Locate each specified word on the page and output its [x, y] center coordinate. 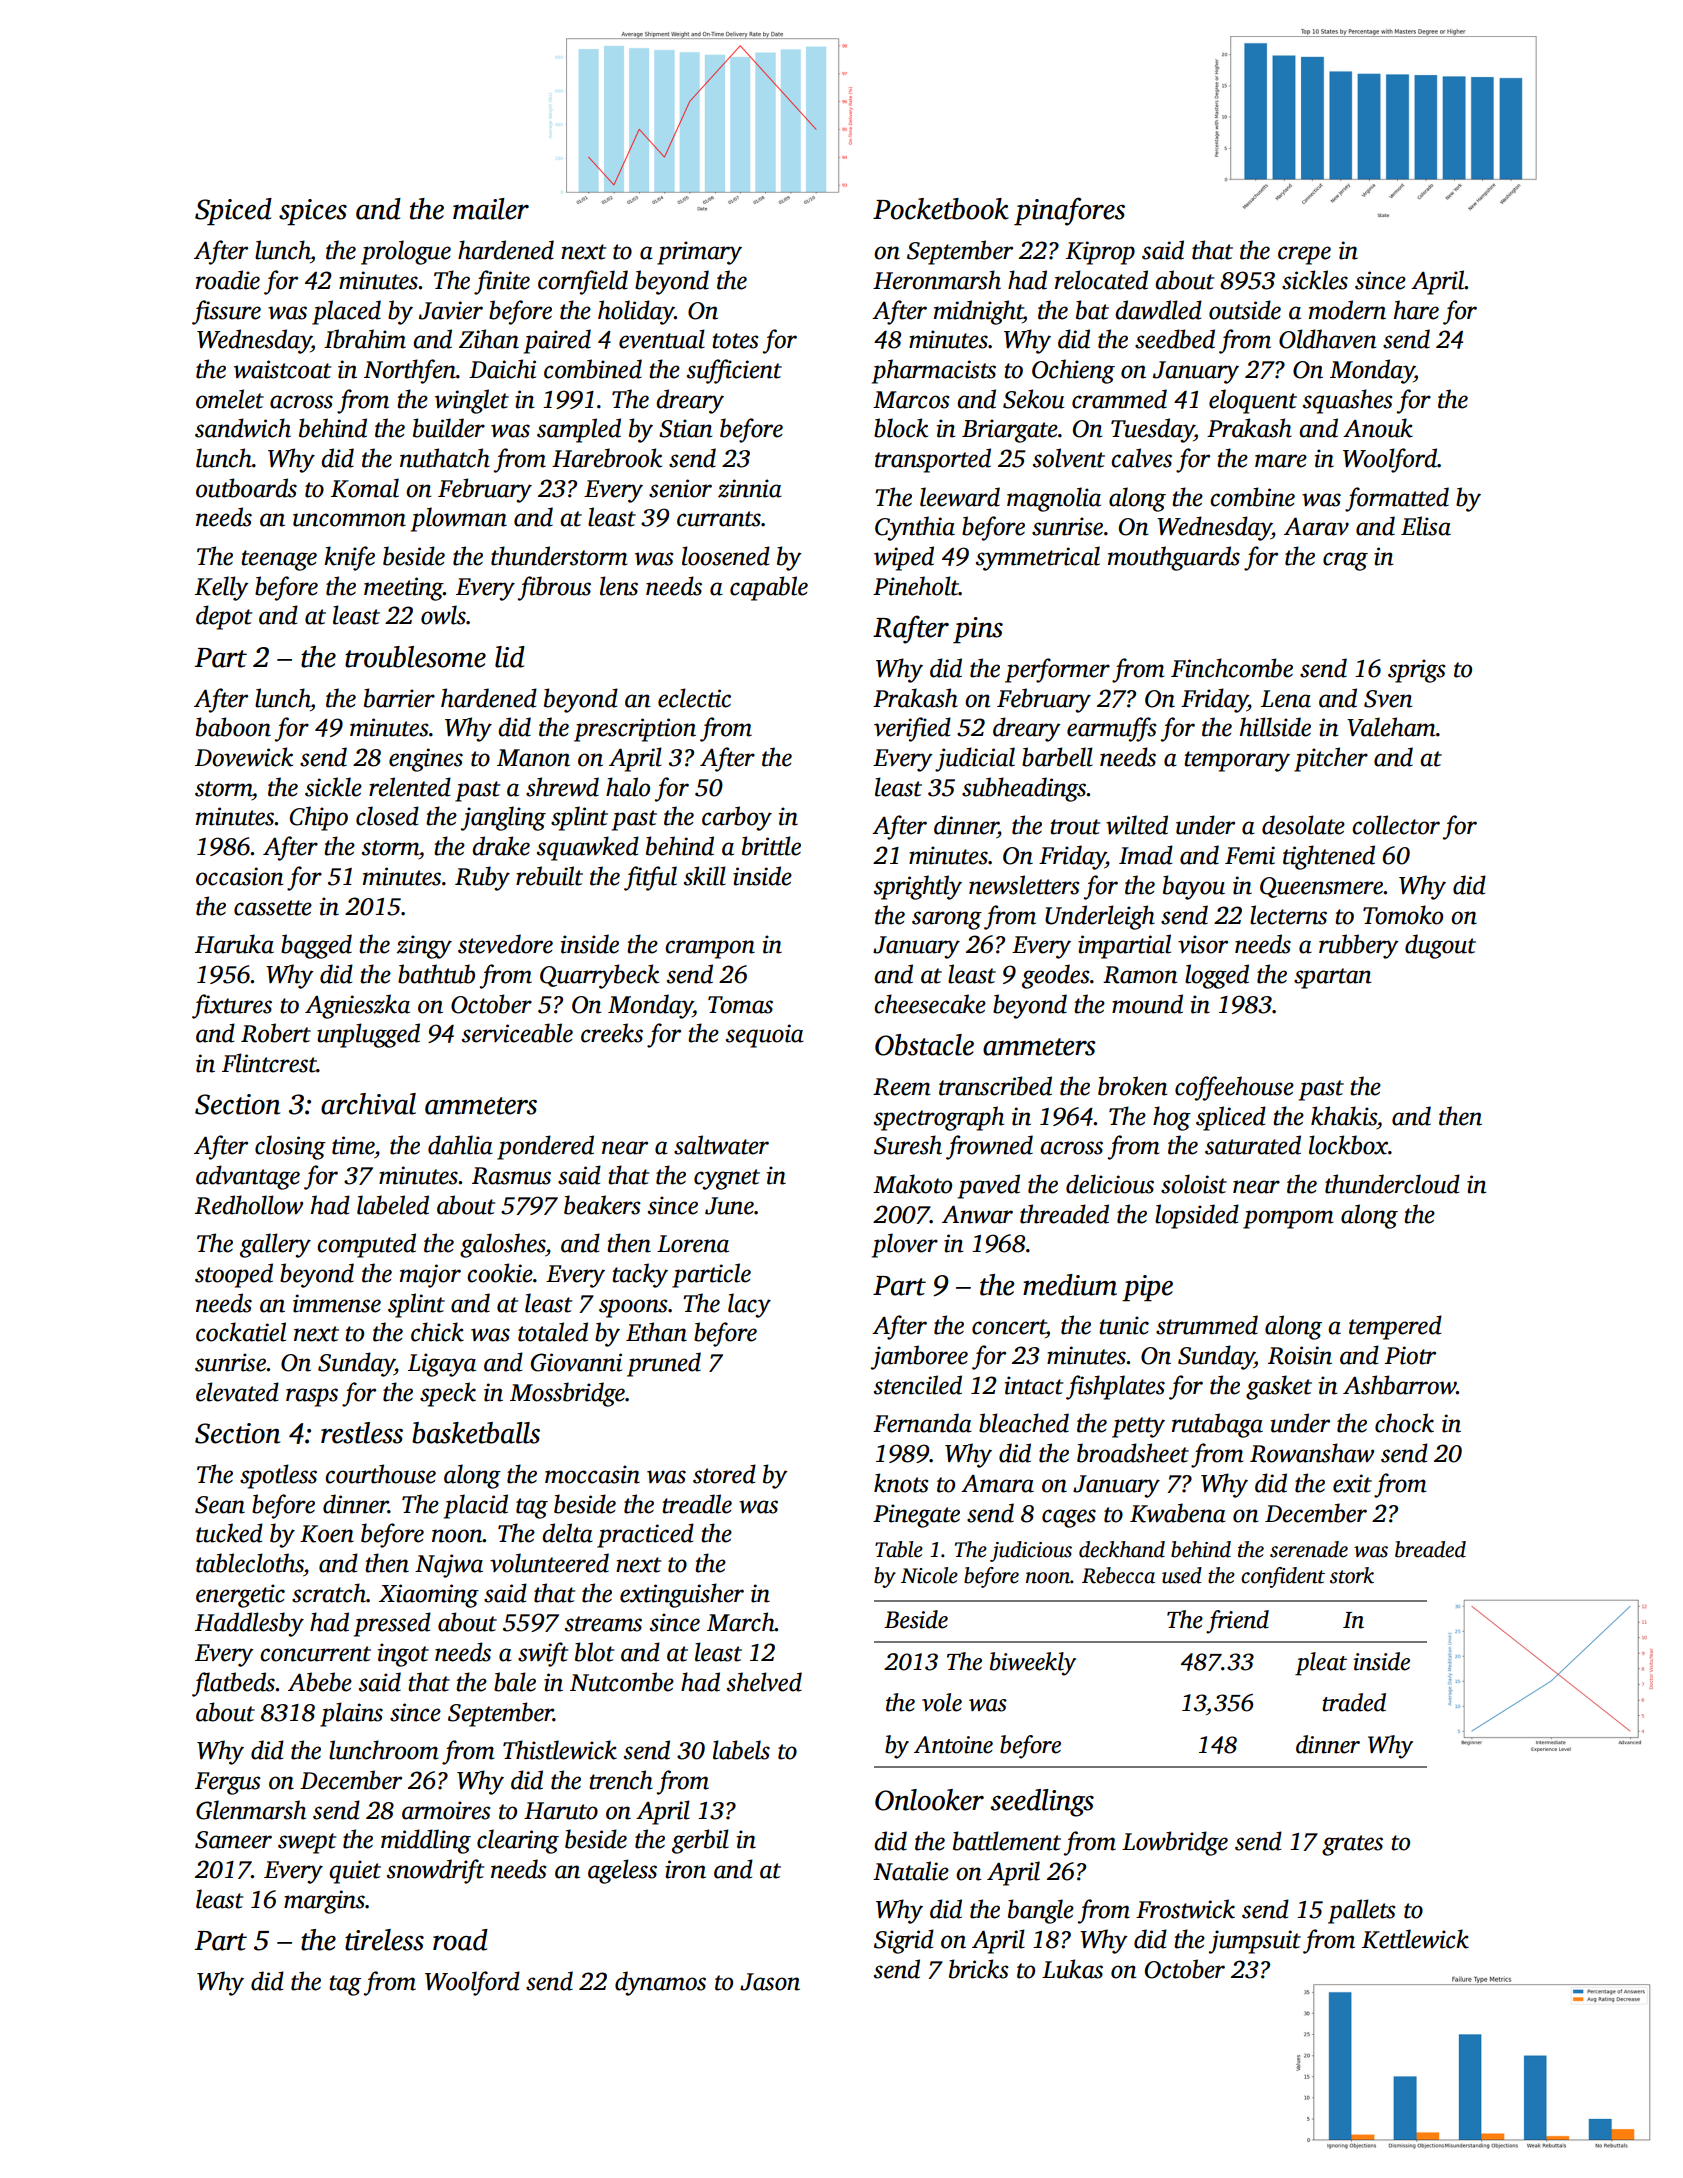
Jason [770, 1982]
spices [313, 212]
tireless [384, 1940]
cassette [273, 908]
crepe [1304, 255]
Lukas [1072, 1969]
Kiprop [1100, 253]
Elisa [1426, 526]
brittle [771, 846]
